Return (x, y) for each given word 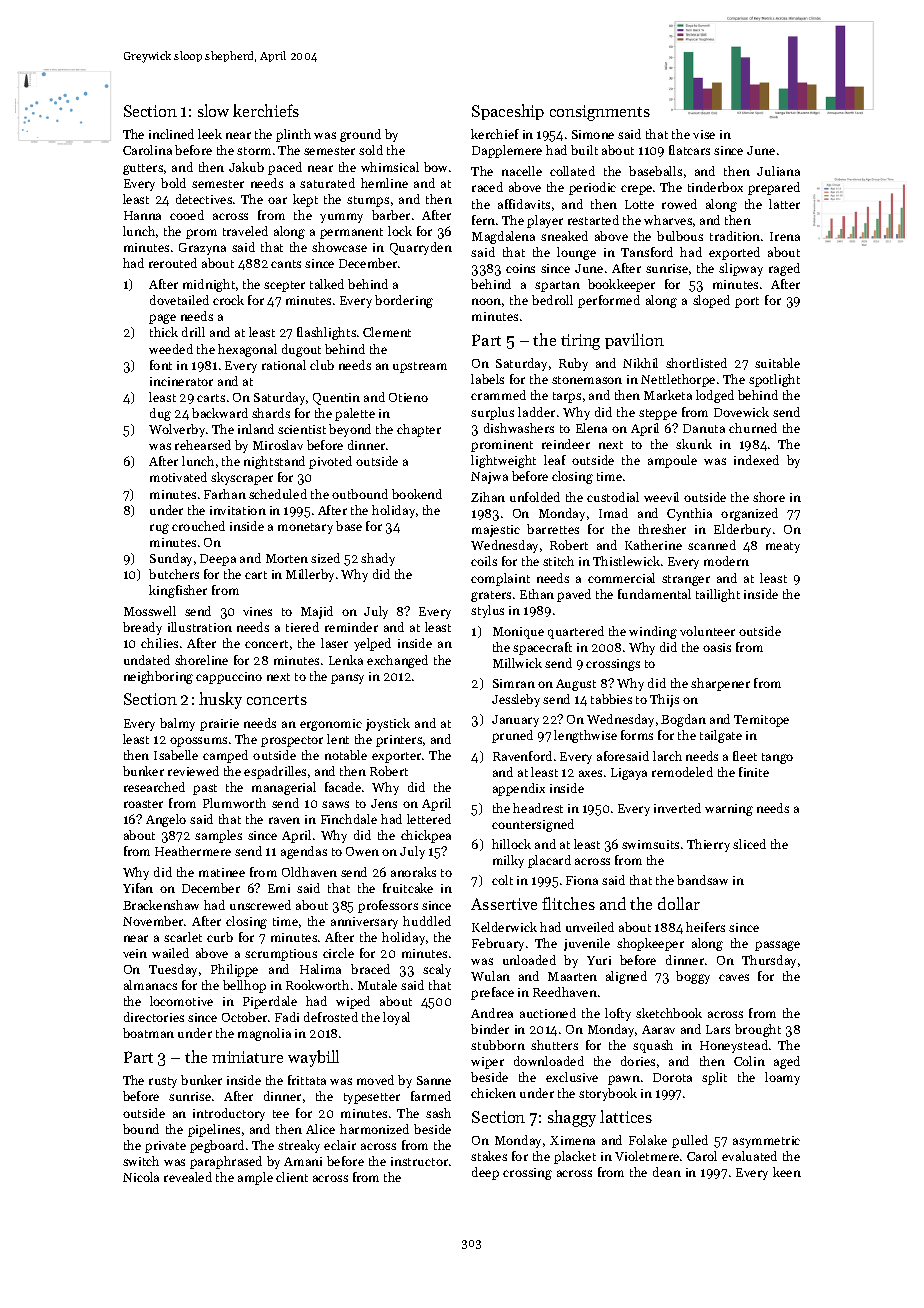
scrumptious (281, 955)
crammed (498, 395)
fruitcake (408, 888)
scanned (712, 545)
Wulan (490, 976)
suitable (777, 363)
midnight (209, 285)
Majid (317, 612)
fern (483, 220)
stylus (487, 611)
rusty (163, 1082)
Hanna (142, 215)
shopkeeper (650, 944)
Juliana (778, 171)
